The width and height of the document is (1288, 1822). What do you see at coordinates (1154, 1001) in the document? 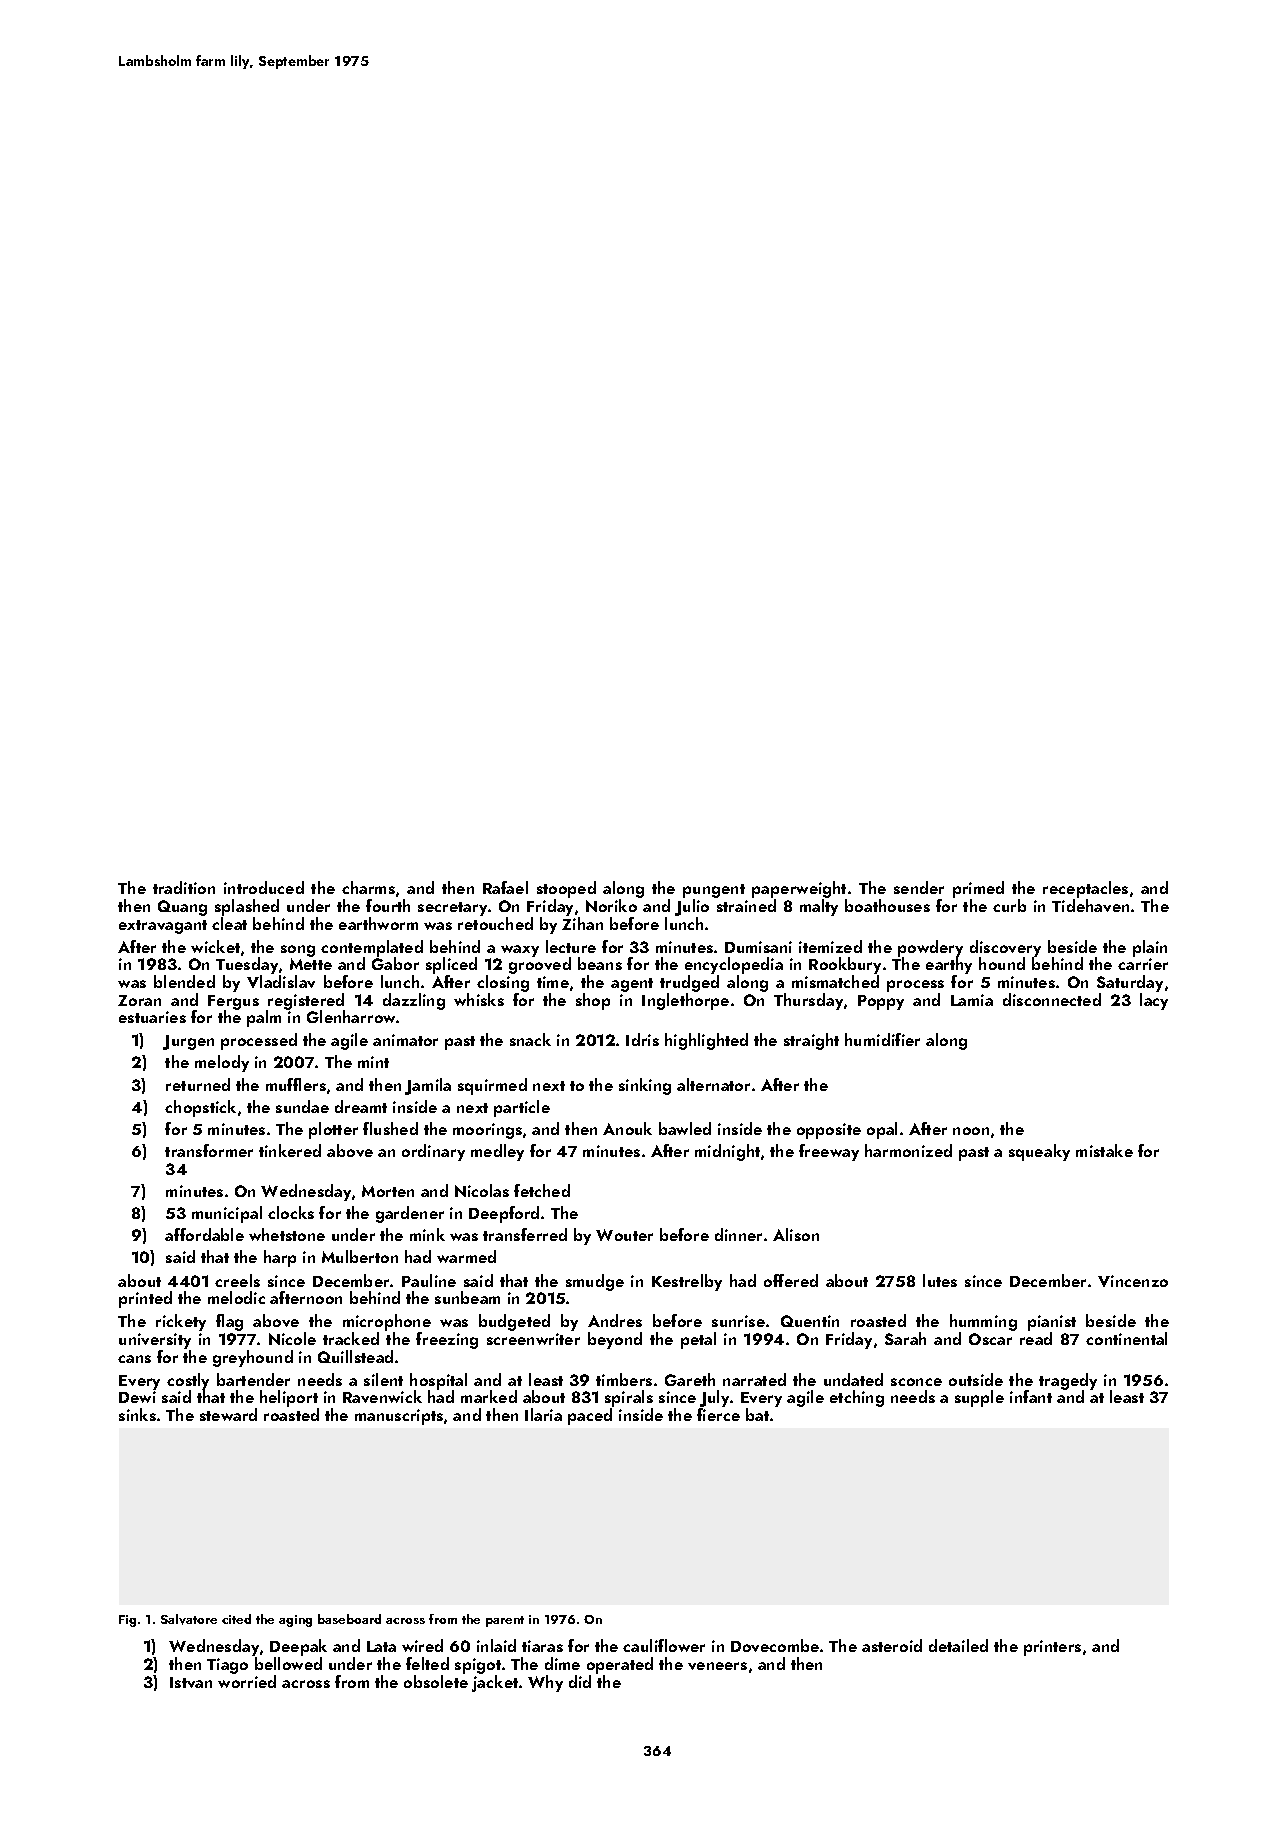
I see `lacy` at bounding box center [1154, 1001].
